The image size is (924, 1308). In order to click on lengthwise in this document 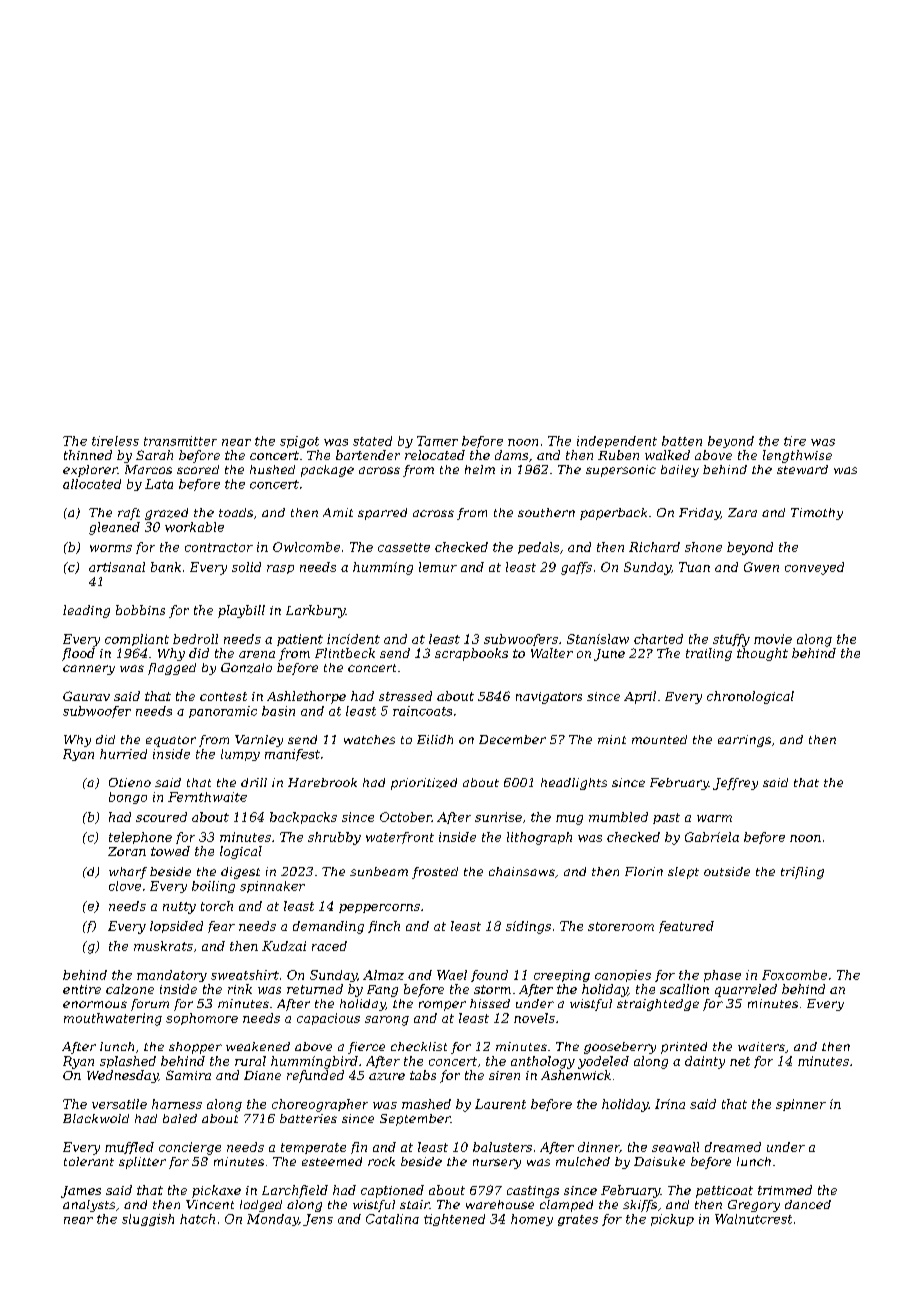, I will do `click(797, 456)`.
